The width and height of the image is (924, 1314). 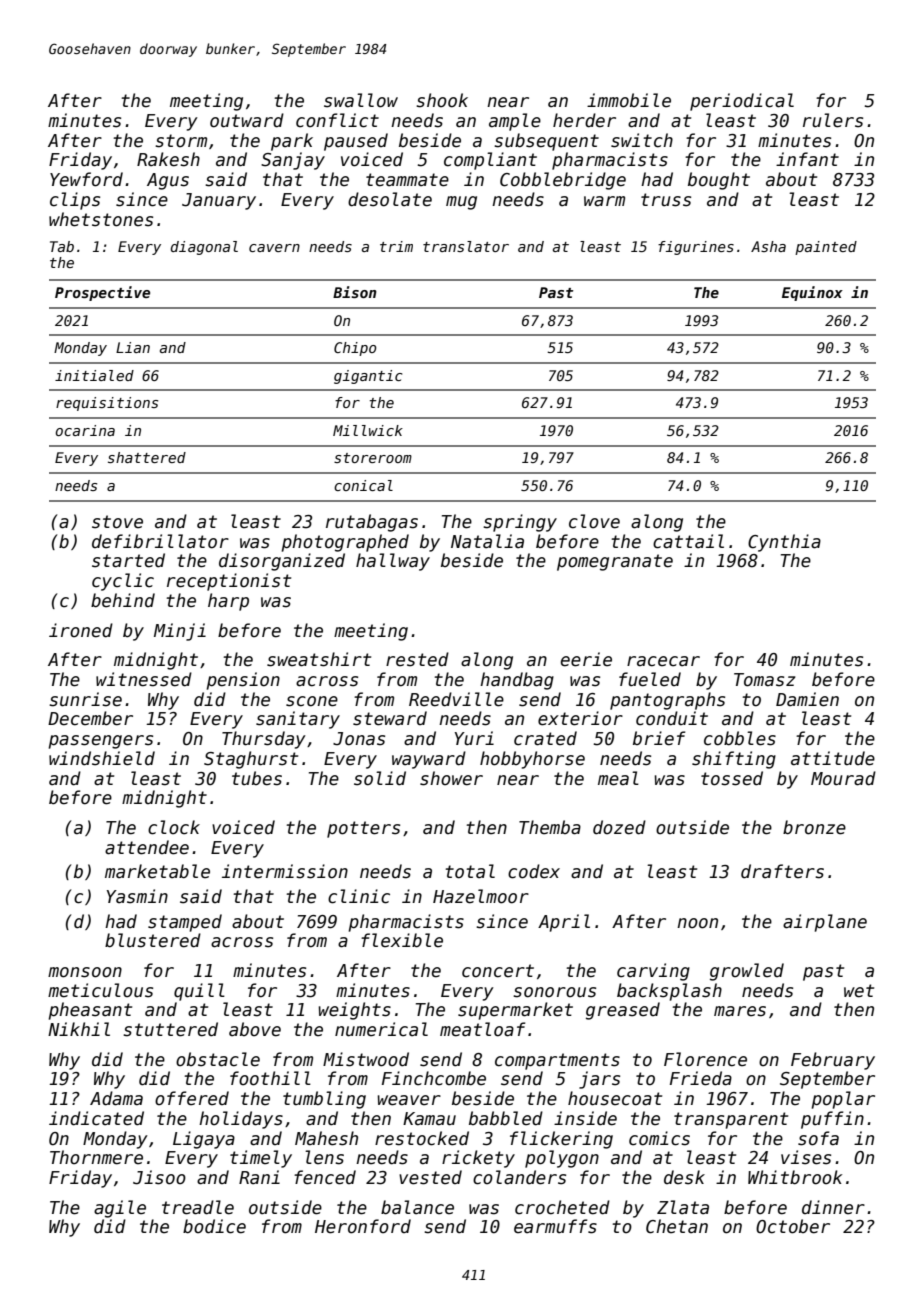 I want to click on Tomasz, so click(x=765, y=680).
